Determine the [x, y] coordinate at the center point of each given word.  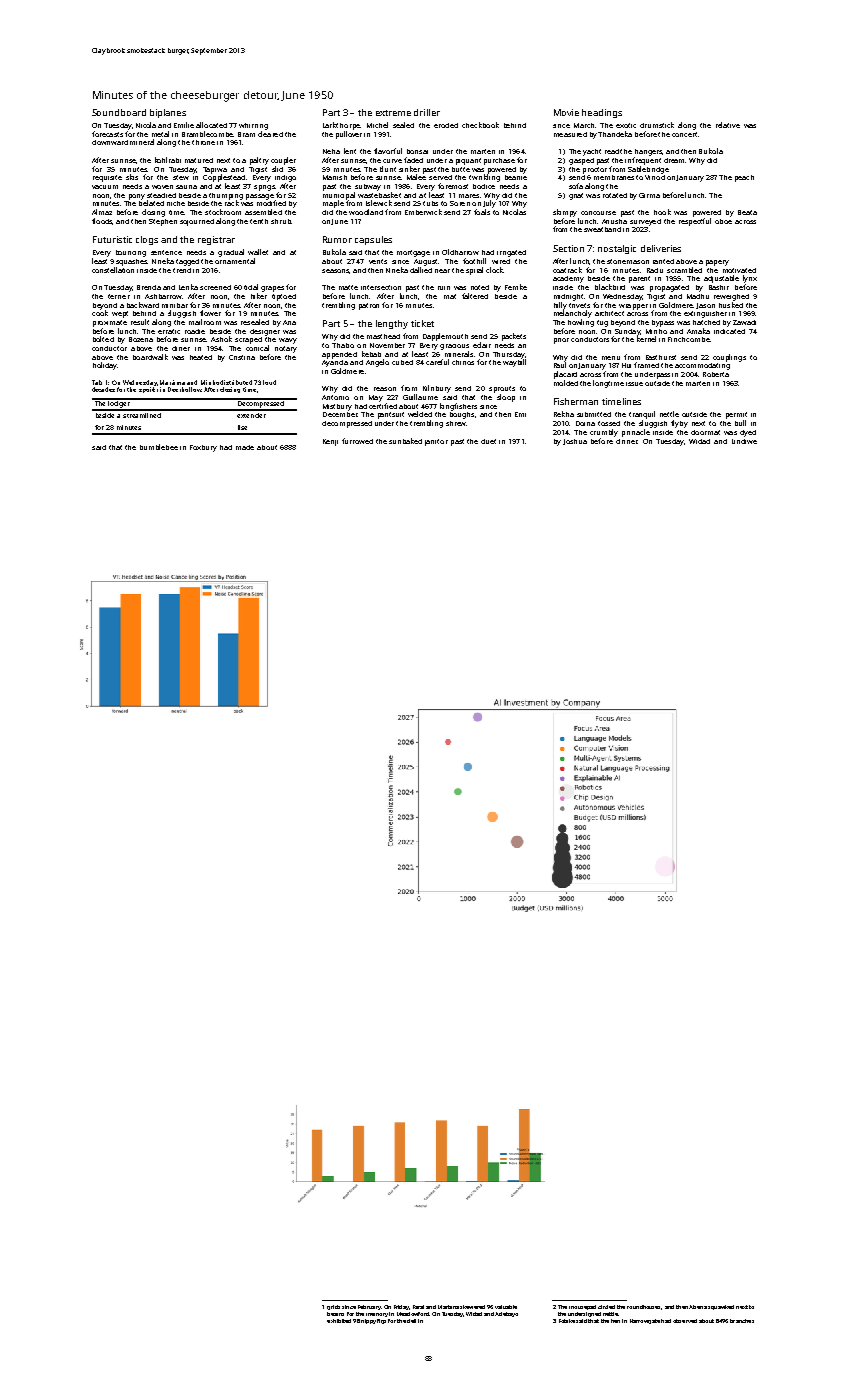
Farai [418, 1307]
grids [333, 1307]
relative [728, 125]
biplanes [168, 113]
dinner [627, 441]
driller [427, 112]
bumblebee [159, 447]
